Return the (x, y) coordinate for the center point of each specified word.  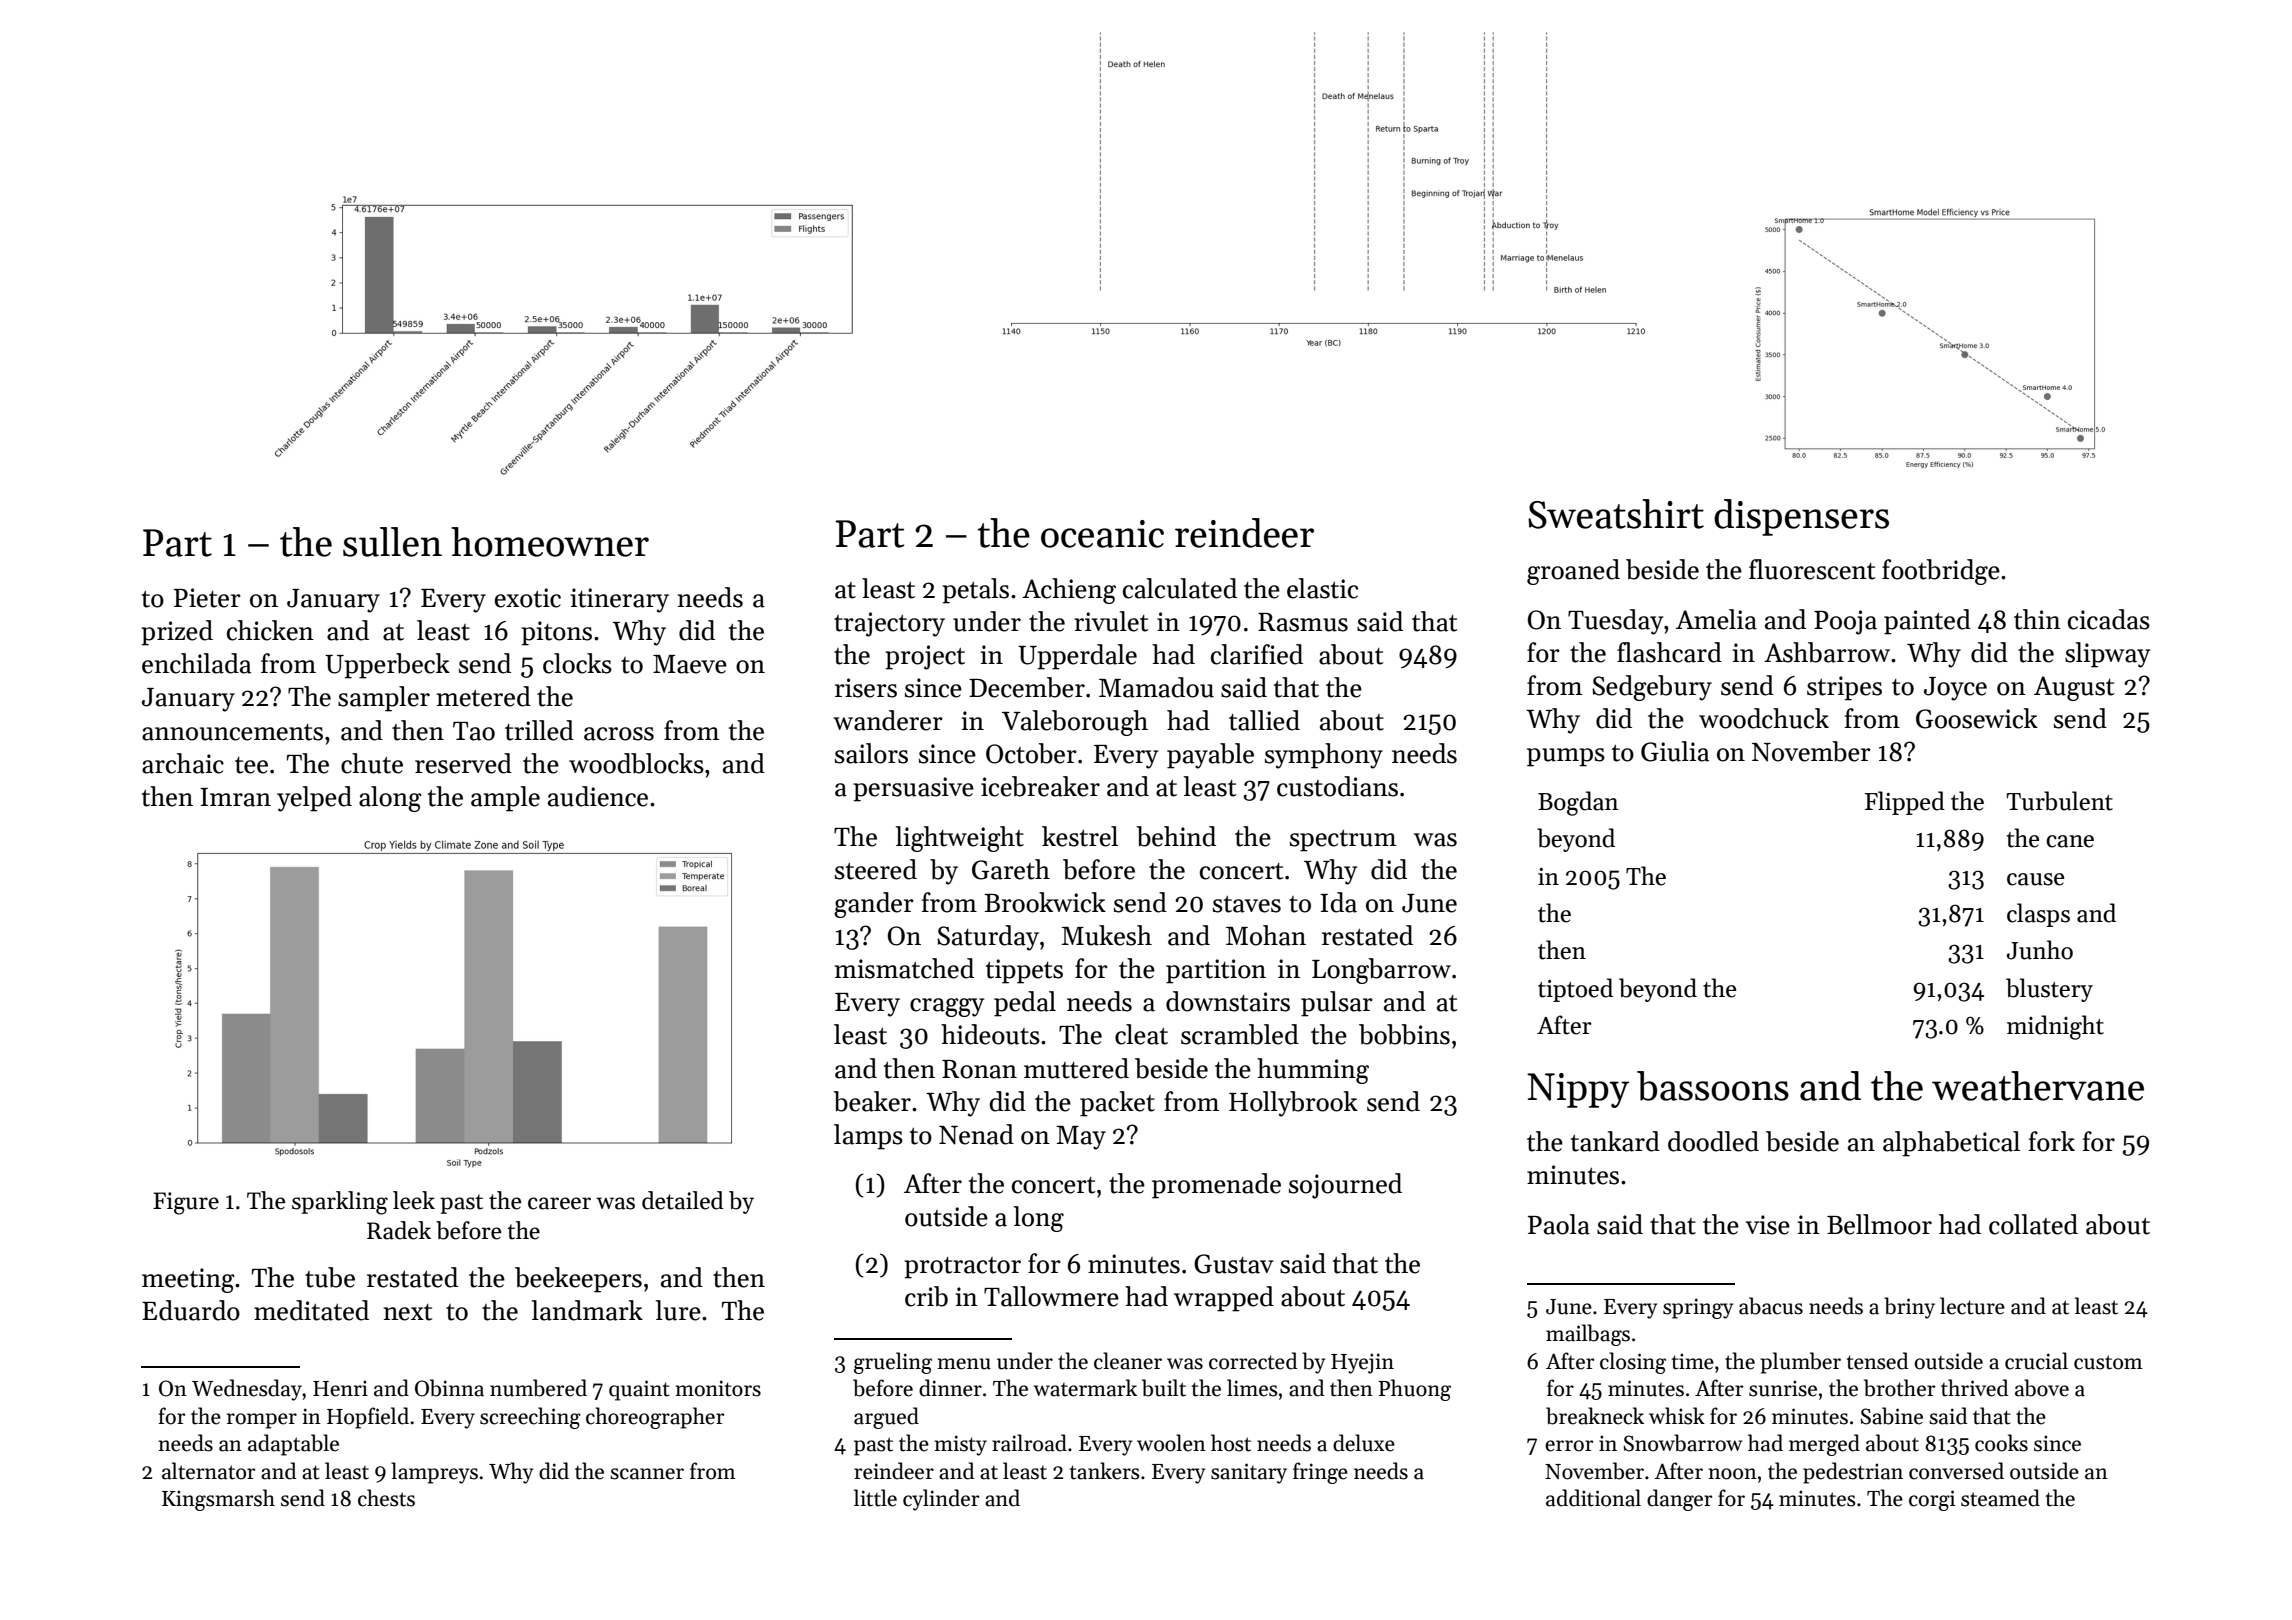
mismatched (904, 968)
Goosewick (1977, 718)
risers (866, 688)
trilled (539, 730)
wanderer (888, 720)
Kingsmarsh (218, 1500)
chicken (270, 630)
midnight (2055, 1027)
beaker (872, 1101)
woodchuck (1764, 718)
